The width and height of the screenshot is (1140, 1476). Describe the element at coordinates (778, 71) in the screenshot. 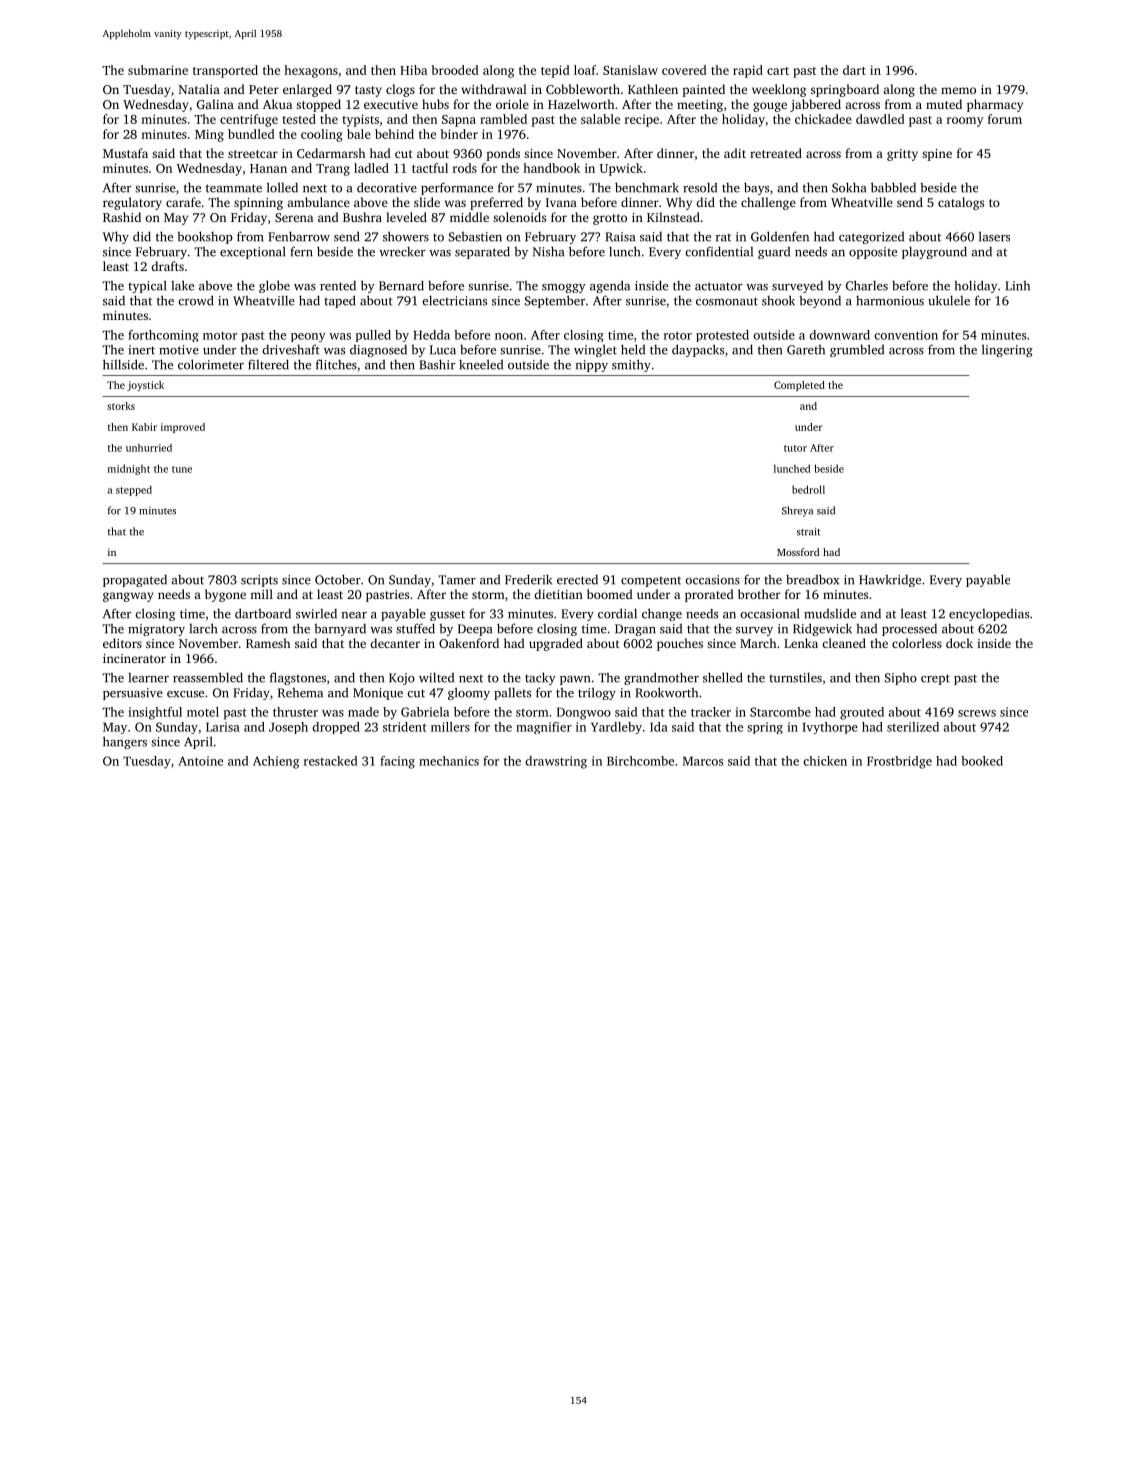

I see `cart` at that location.
